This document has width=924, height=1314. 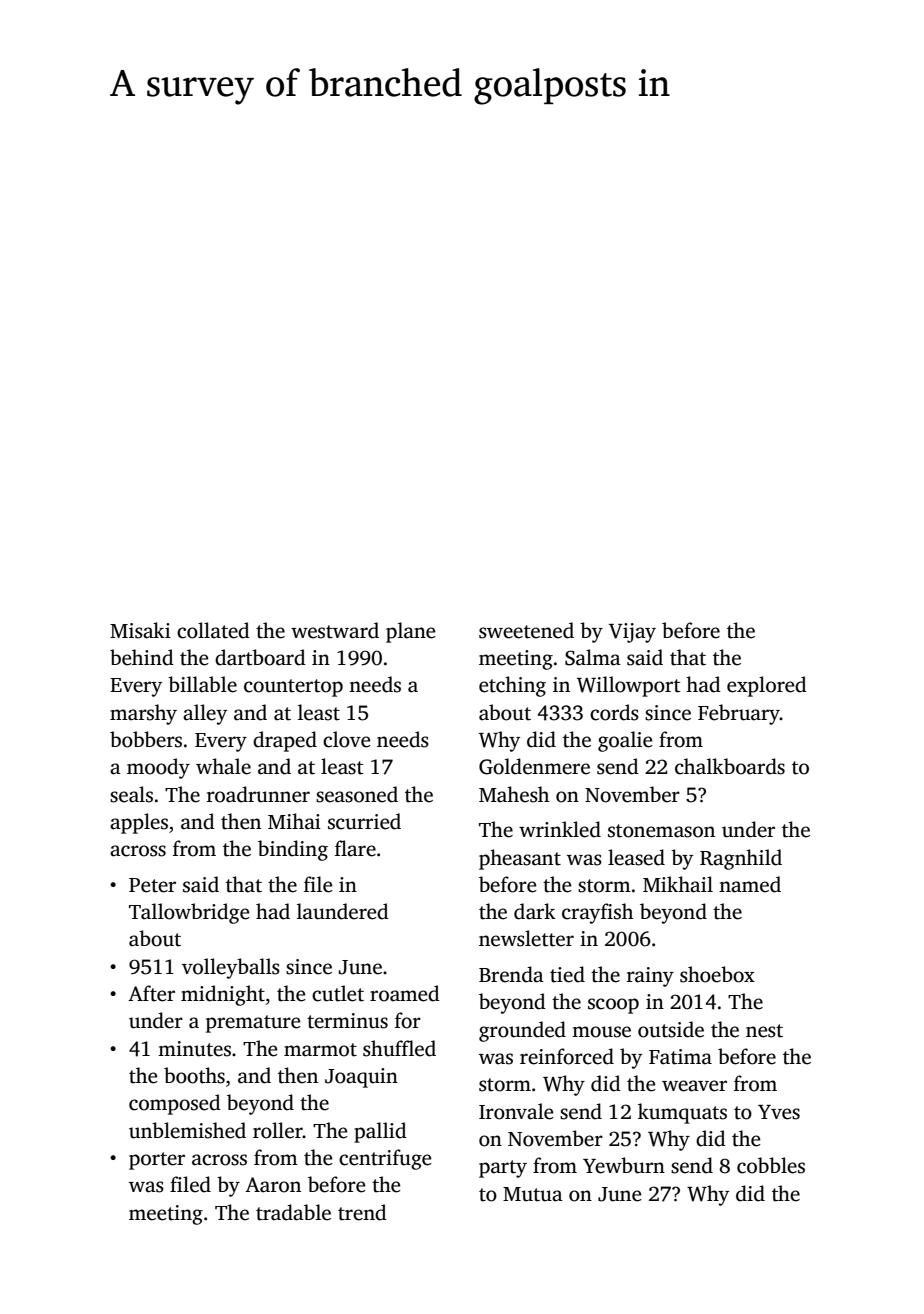 What do you see at coordinates (535, 911) in the document?
I see `dark` at bounding box center [535, 911].
